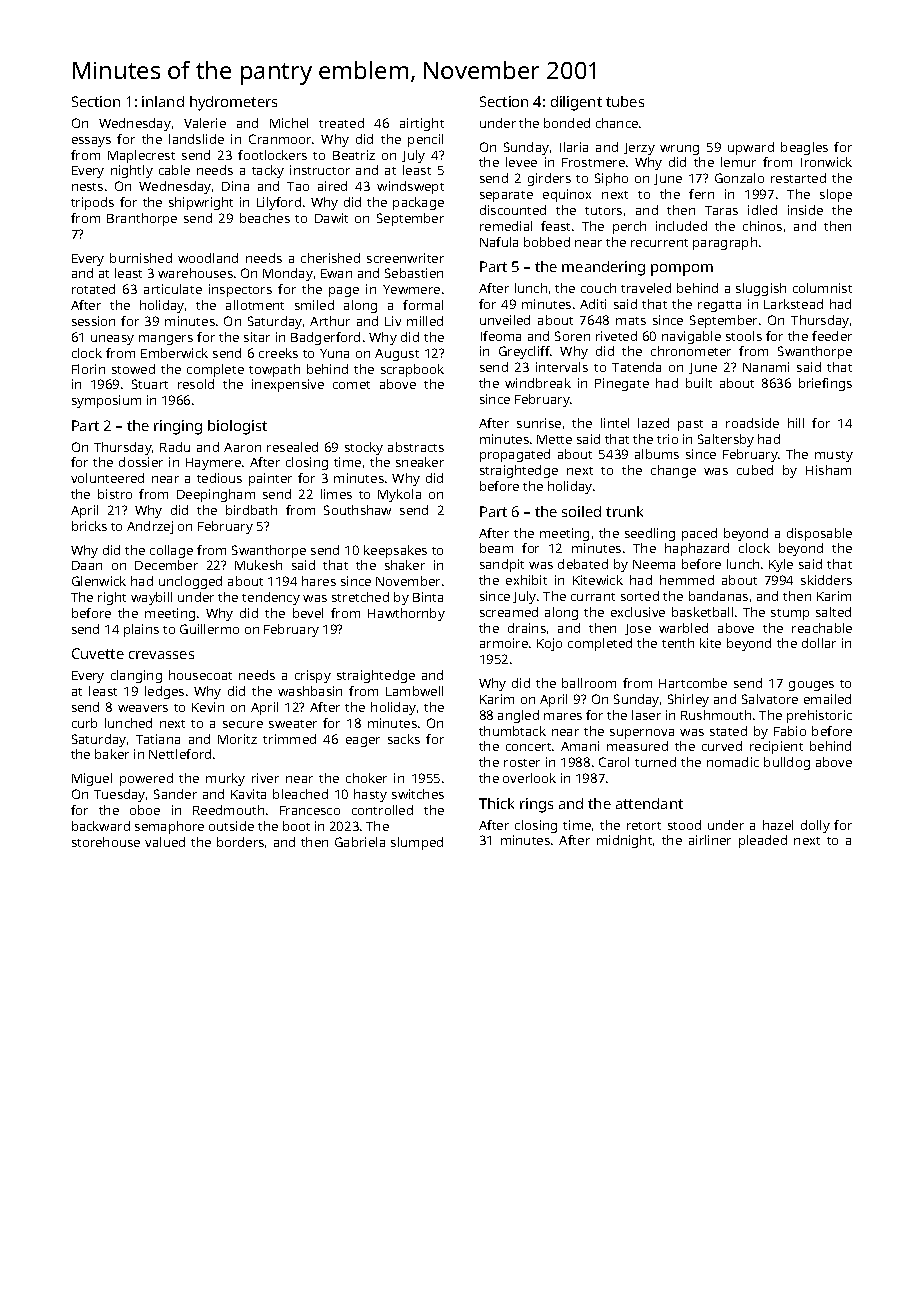 This screenshot has height=1308, width=924. I want to click on creeks, so click(278, 353).
